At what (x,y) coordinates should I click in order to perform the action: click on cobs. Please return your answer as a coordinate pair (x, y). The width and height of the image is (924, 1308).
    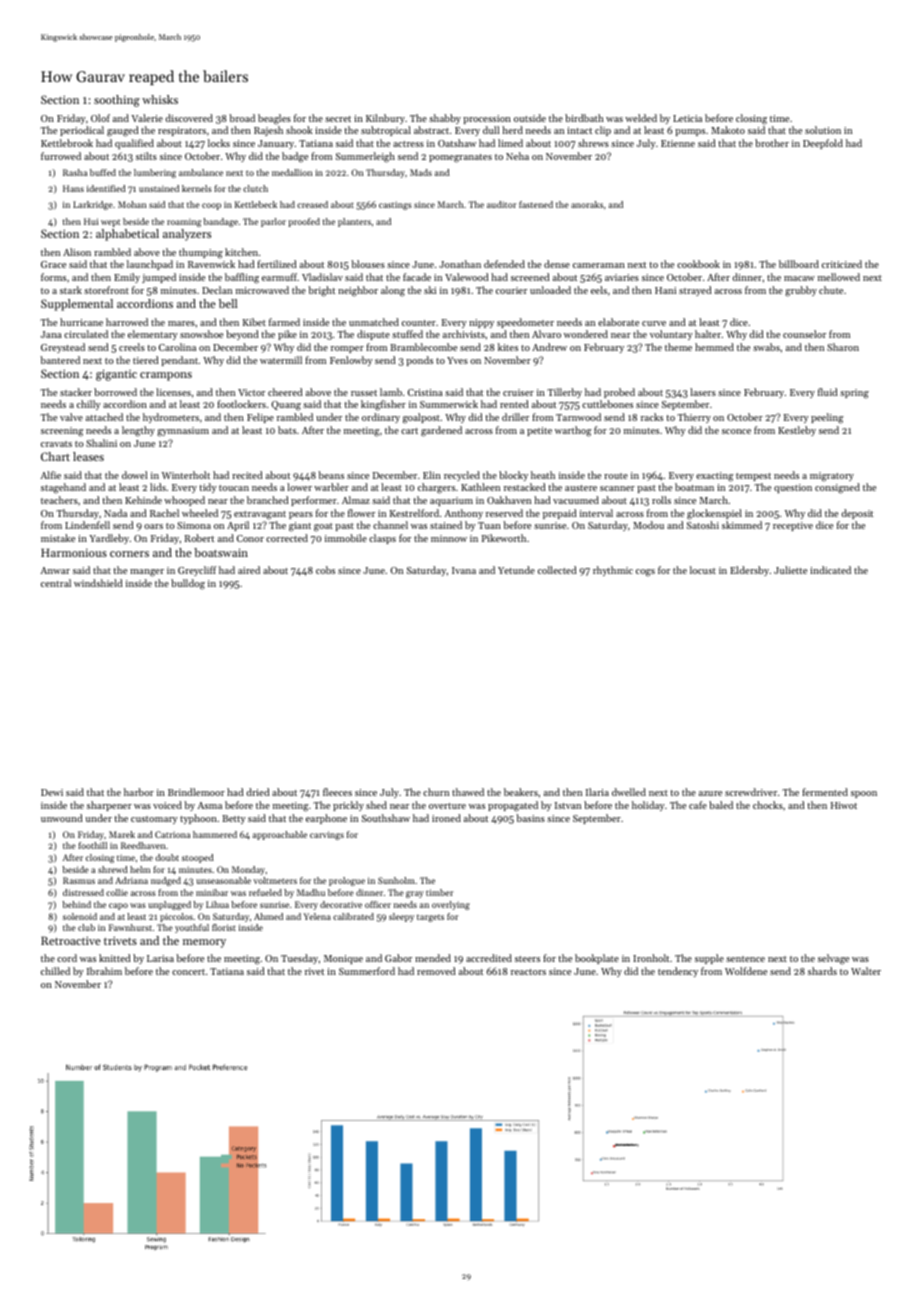
    Looking at the image, I should click on (325, 570).
